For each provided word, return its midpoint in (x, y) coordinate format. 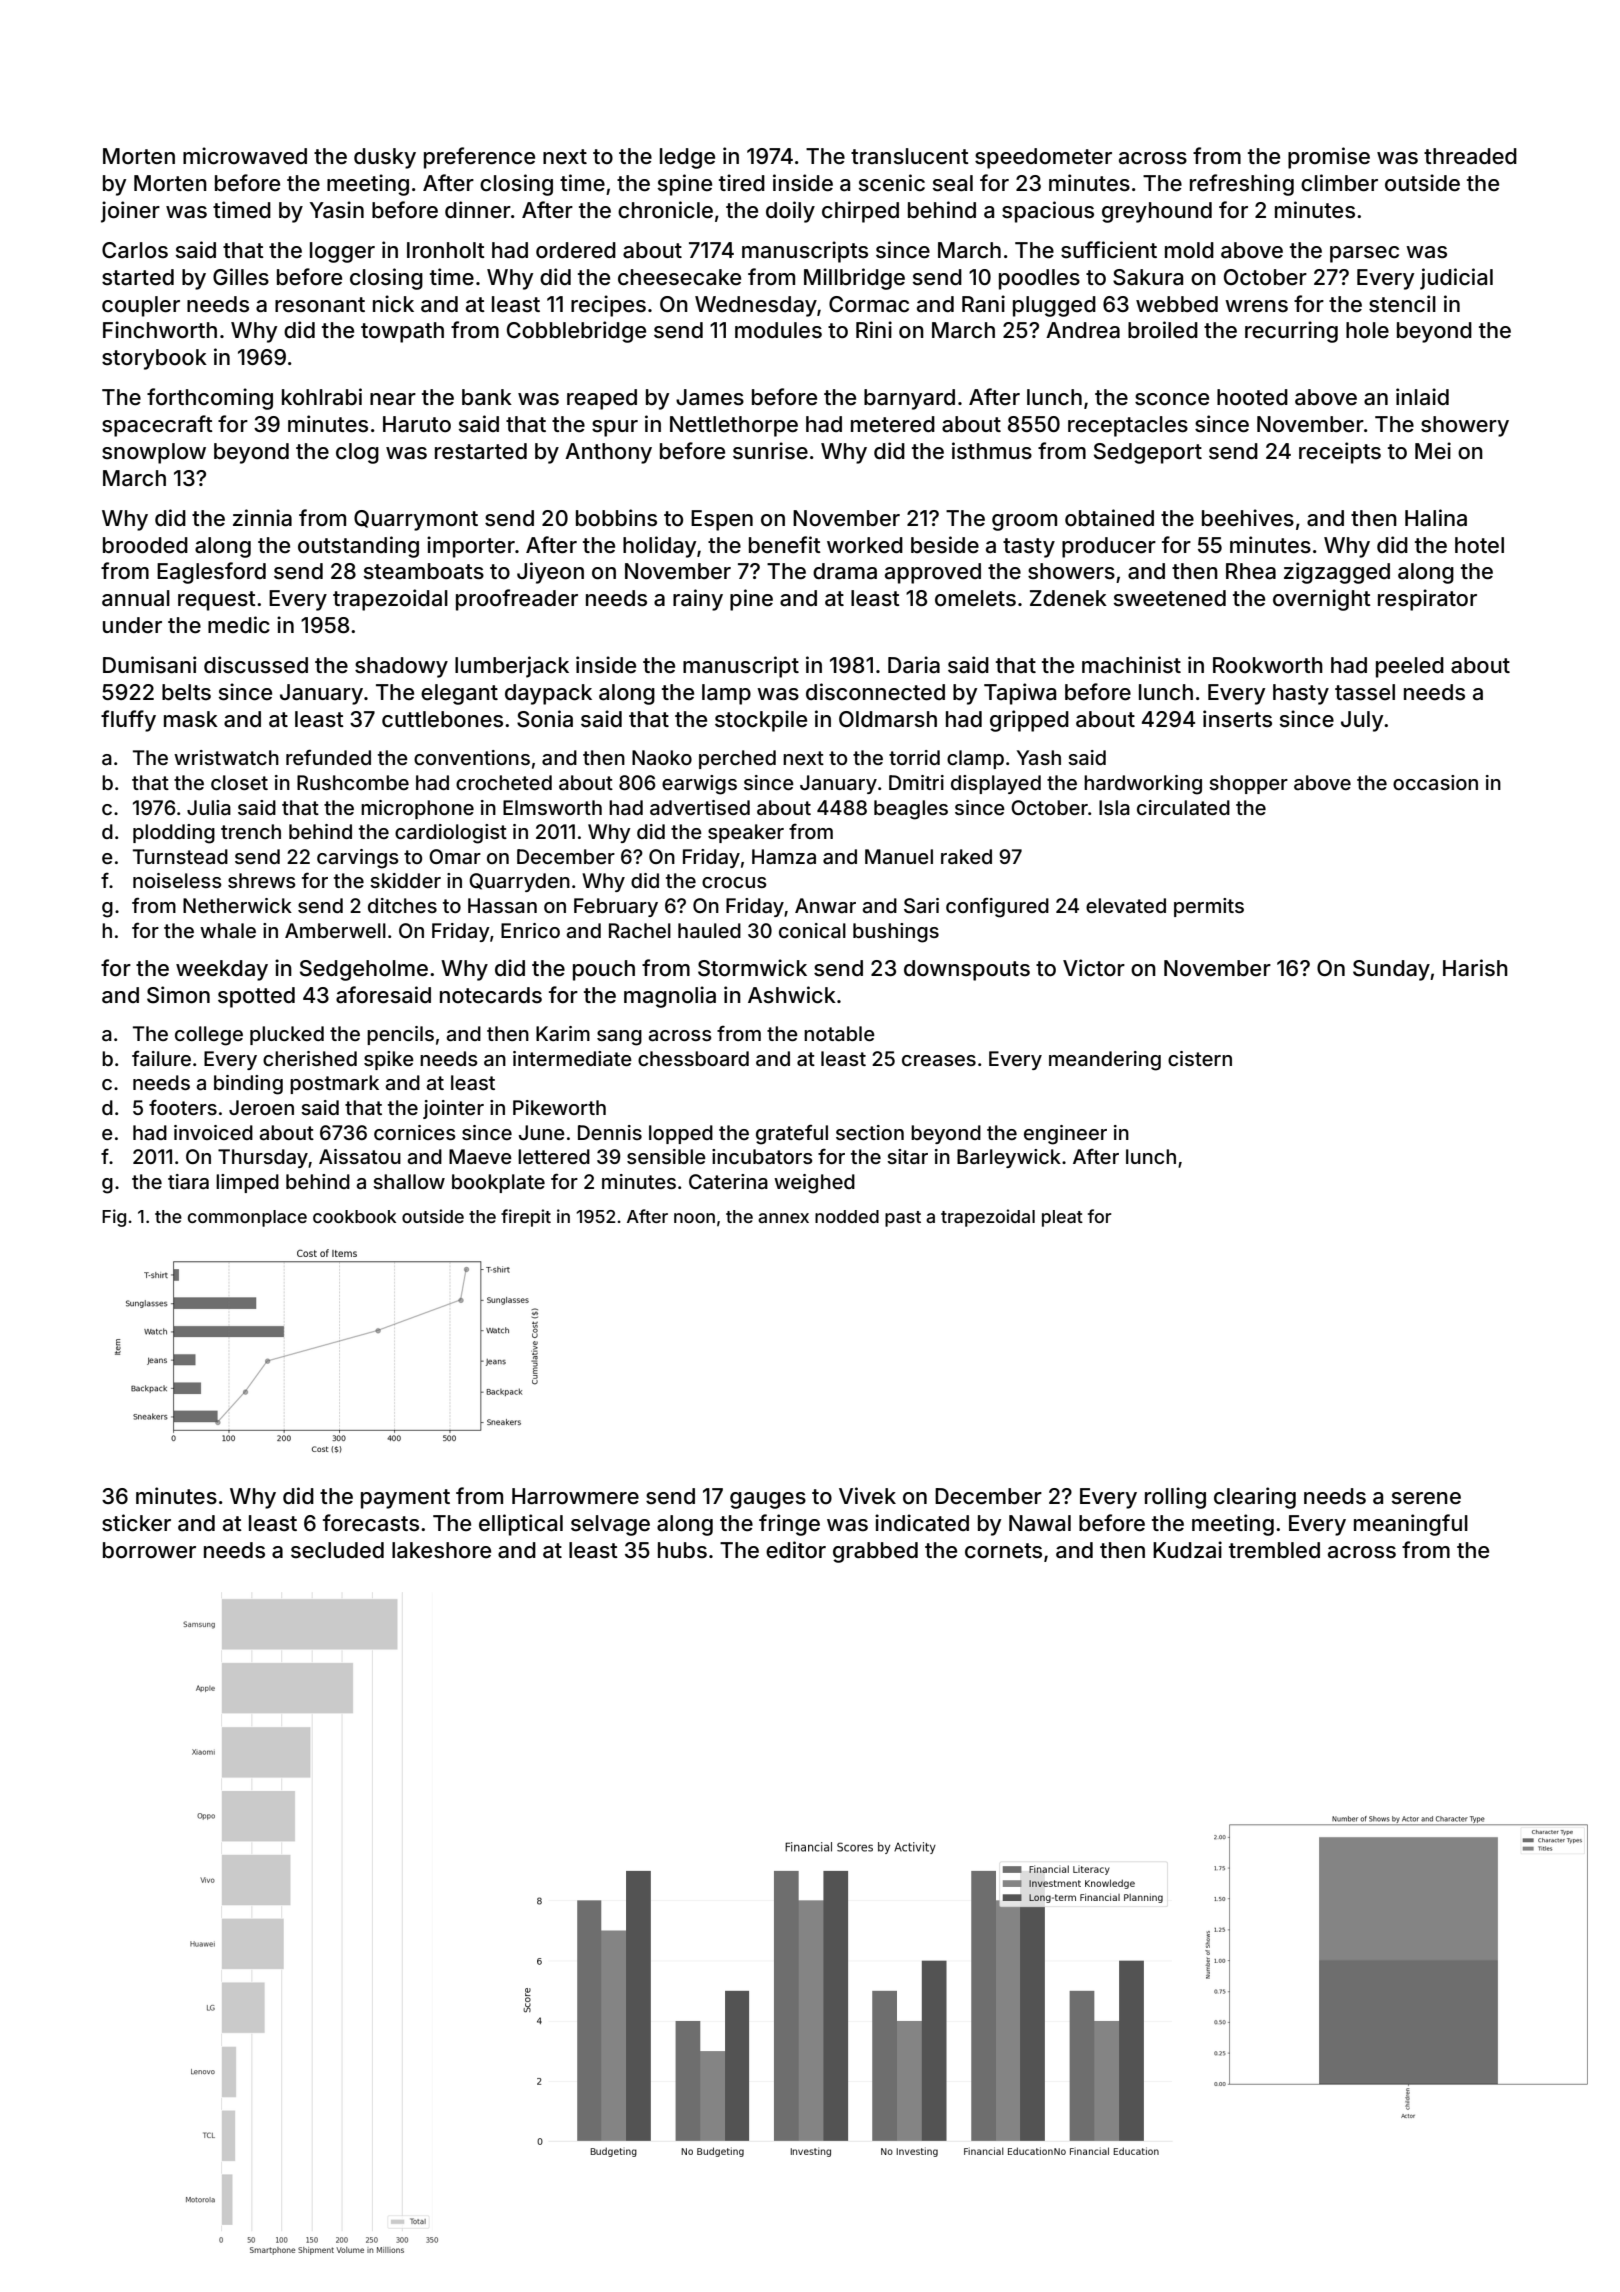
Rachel (640, 931)
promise (1329, 158)
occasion (1435, 783)
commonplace (247, 1218)
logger (342, 252)
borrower (149, 1550)
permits (1209, 907)
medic (239, 625)
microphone (417, 809)
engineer (1065, 1135)
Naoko (662, 758)
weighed (814, 1184)
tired (742, 183)
